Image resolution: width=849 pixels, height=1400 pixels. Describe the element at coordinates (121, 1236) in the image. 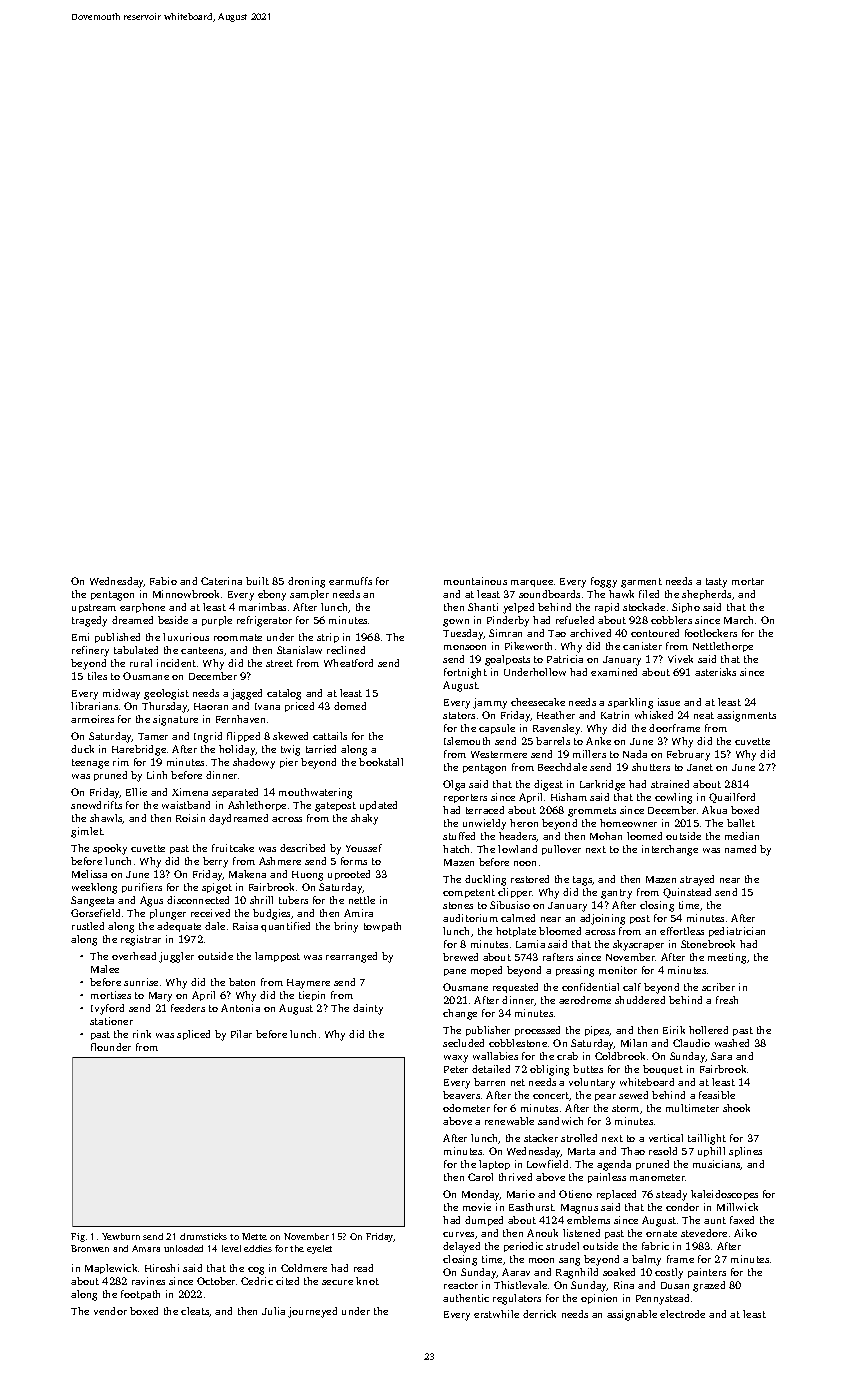

I see `Yewburn` at that location.
